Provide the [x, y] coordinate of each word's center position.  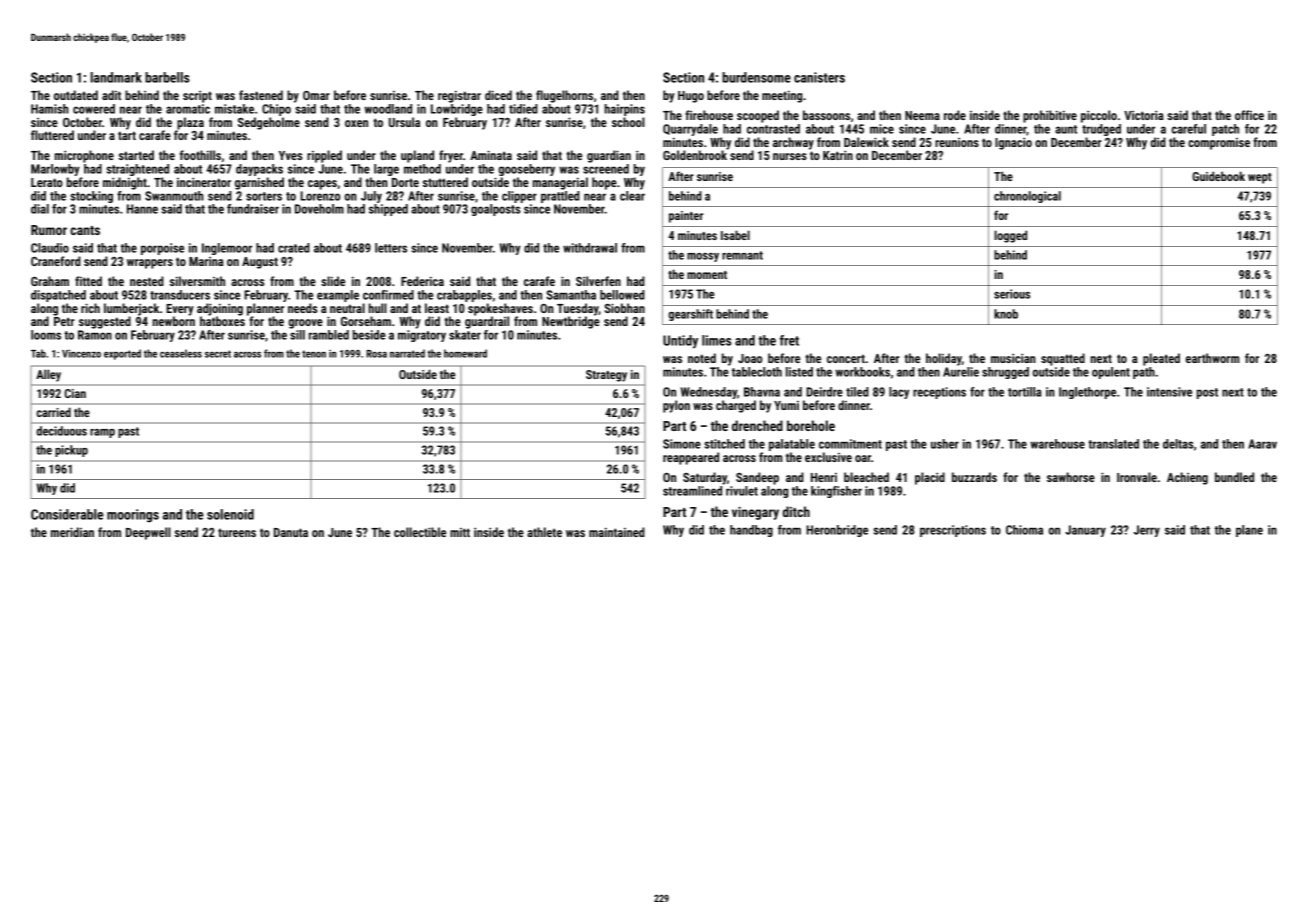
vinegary [755, 513]
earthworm [1212, 358]
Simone [682, 444]
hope [604, 183]
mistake [234, 109]
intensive [1169, 392]
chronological [1027, 197]
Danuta [291, 532]
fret [789, 340]
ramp [102, 433]
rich [90, 308]
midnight [125, 183]
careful [1189, 129]
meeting [782, 96]
